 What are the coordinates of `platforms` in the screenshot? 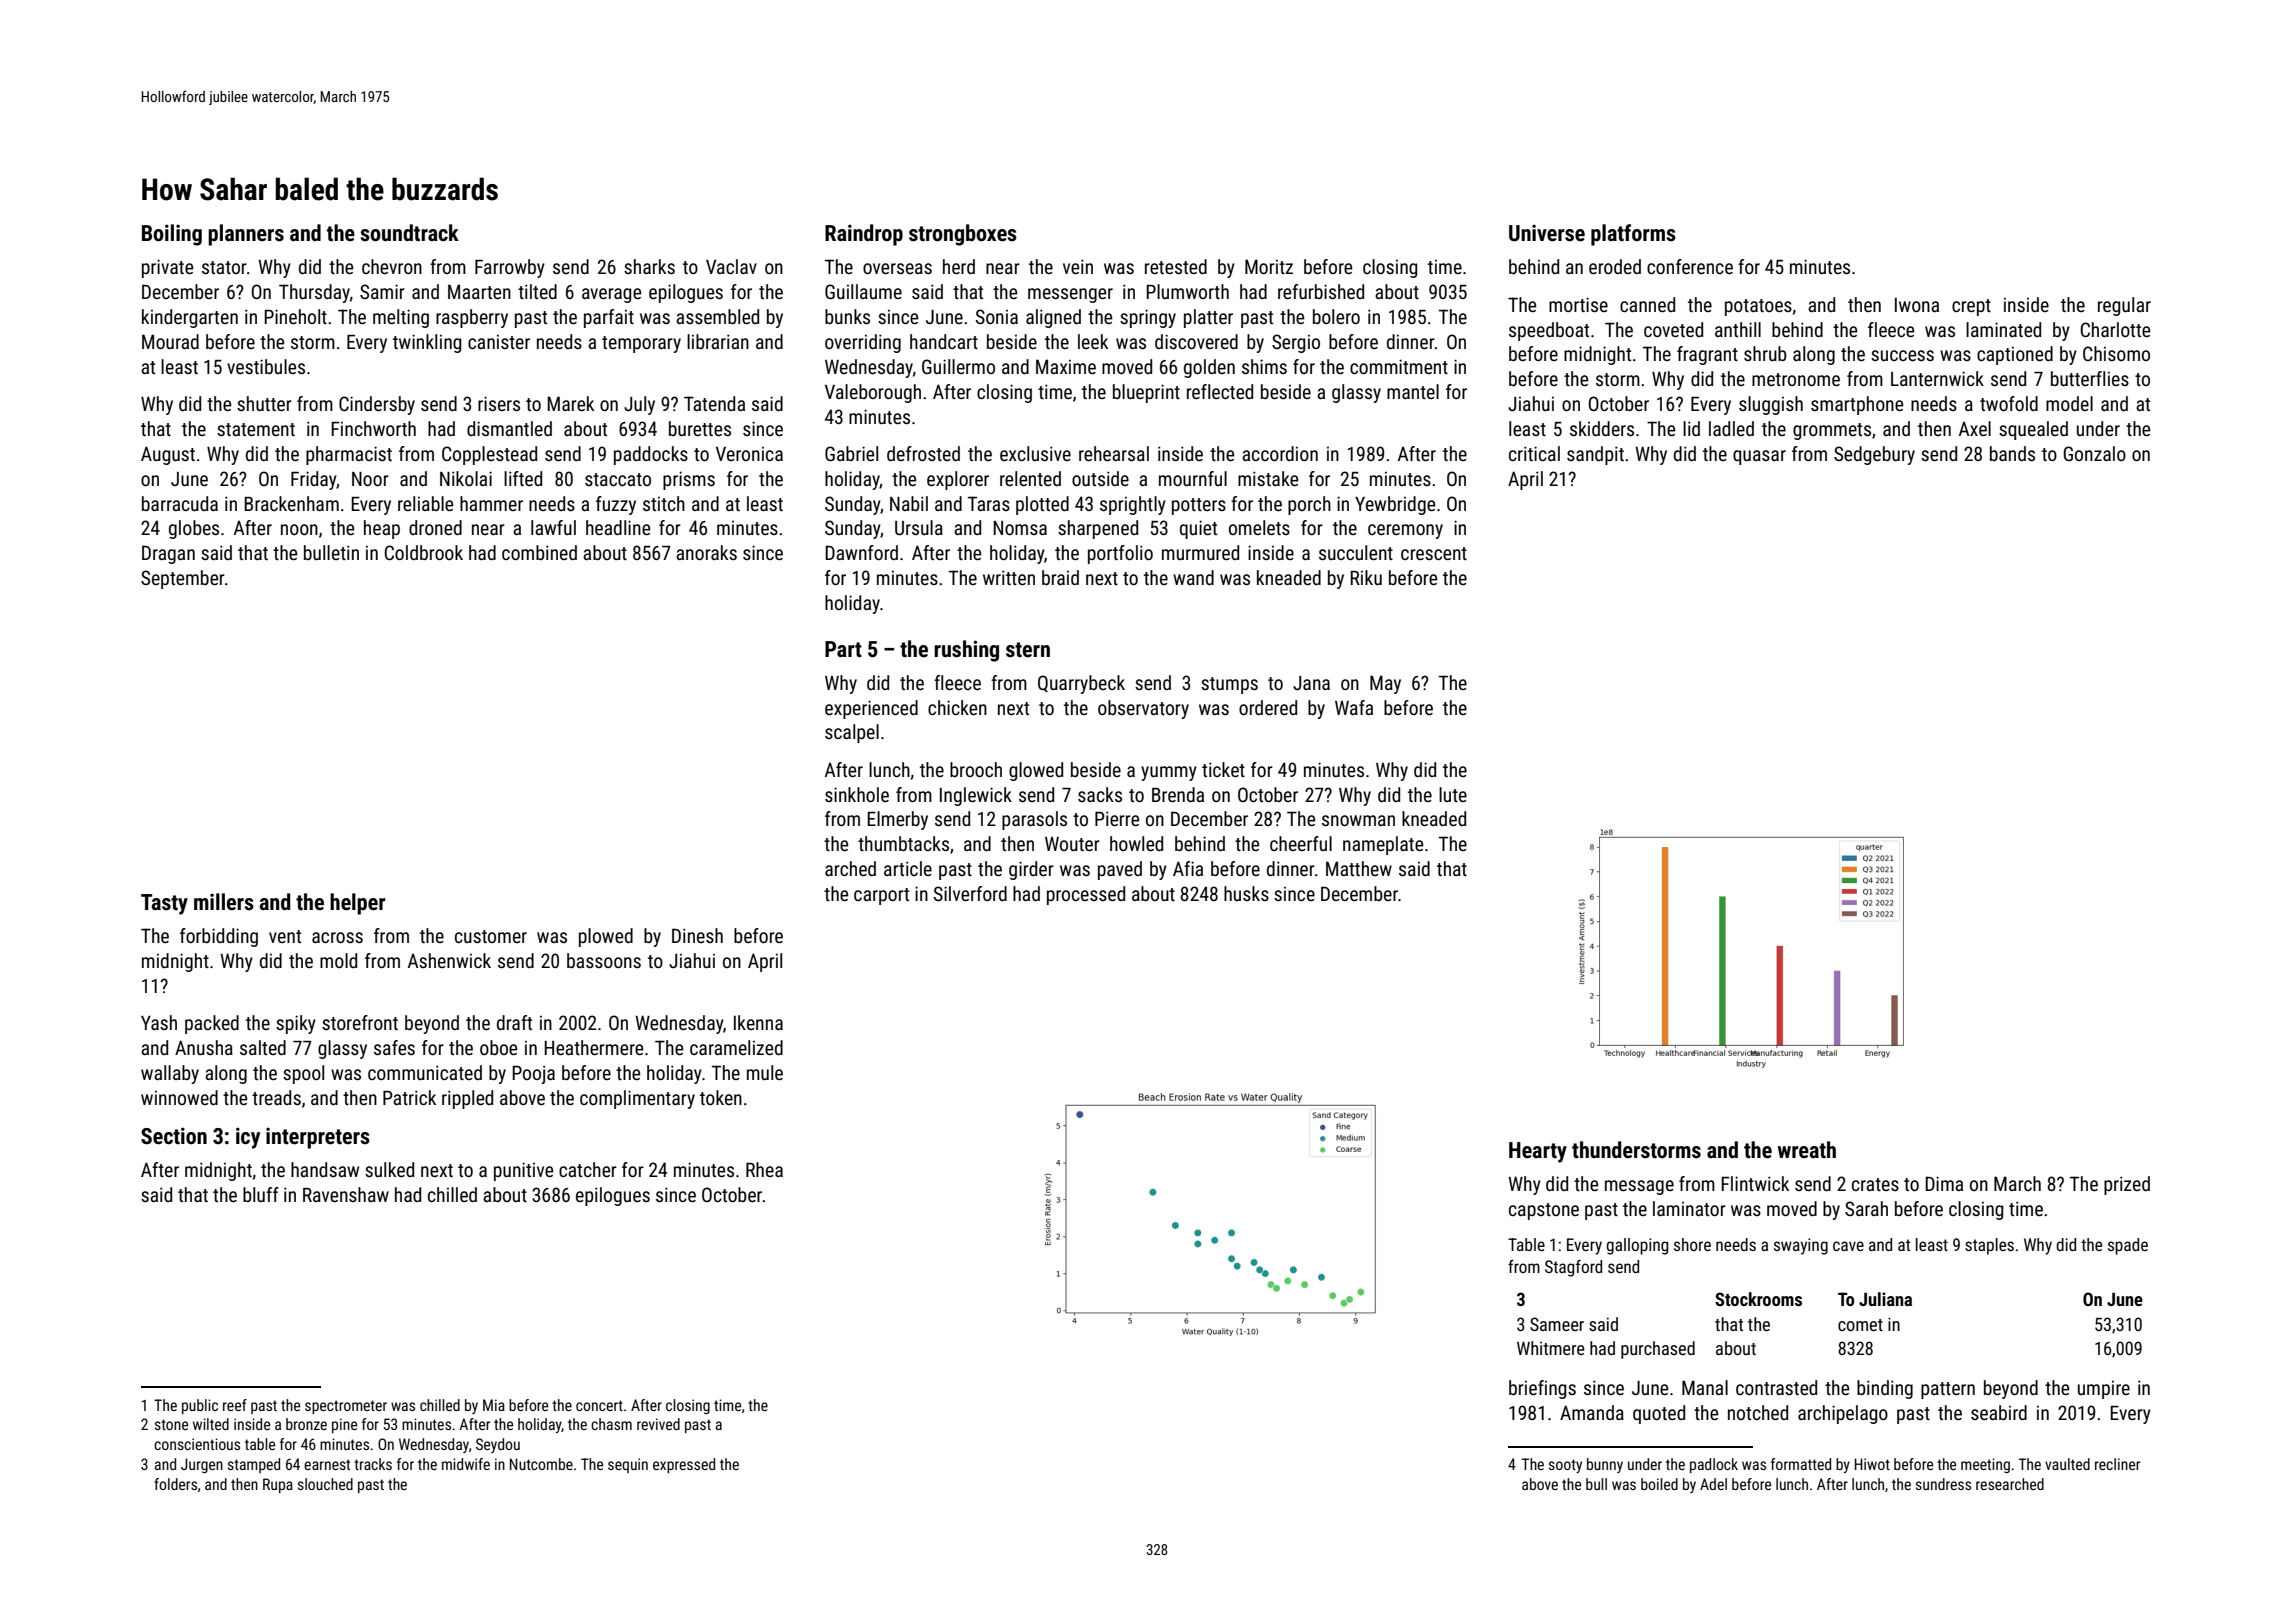 It's located at (1633, 235).
